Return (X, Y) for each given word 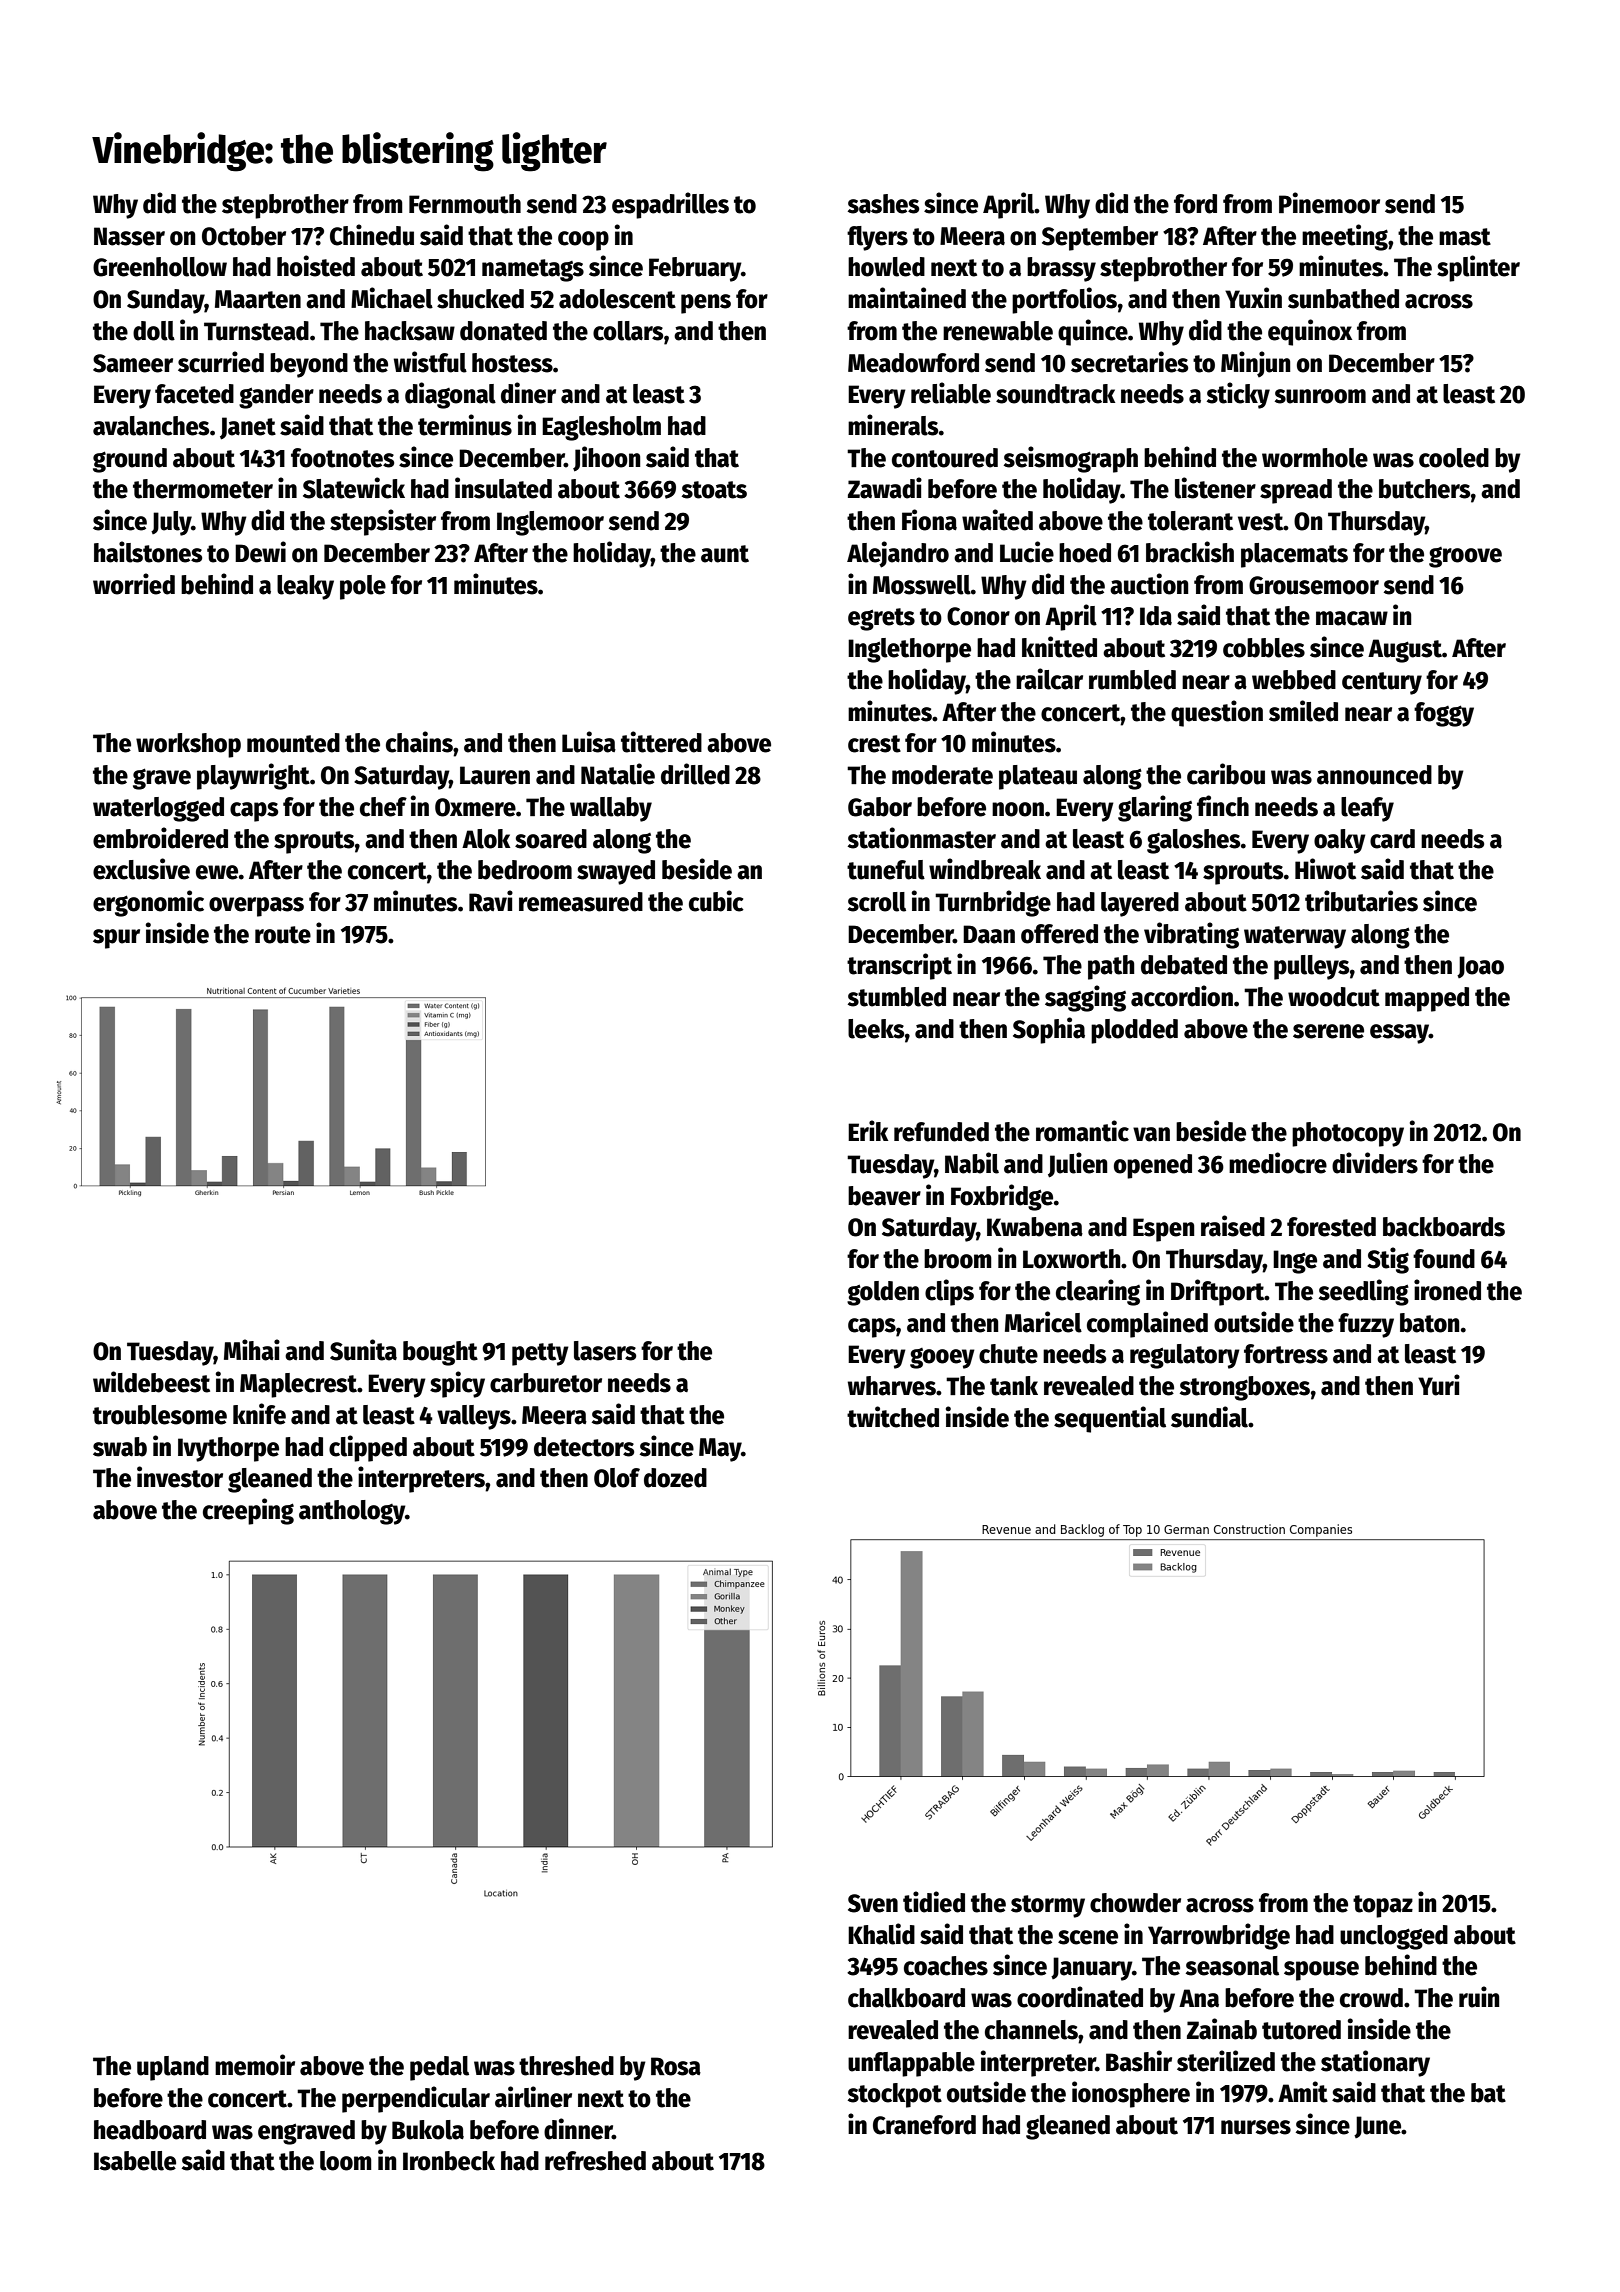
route (283, 935)
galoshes (1194, 841)
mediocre (1278, 1163)
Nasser (129, 236)
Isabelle (135, 2161)
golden (883, 1293)
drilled (695, 774)
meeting (1345, 237)
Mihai (252, 1350)
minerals (893, 425)
